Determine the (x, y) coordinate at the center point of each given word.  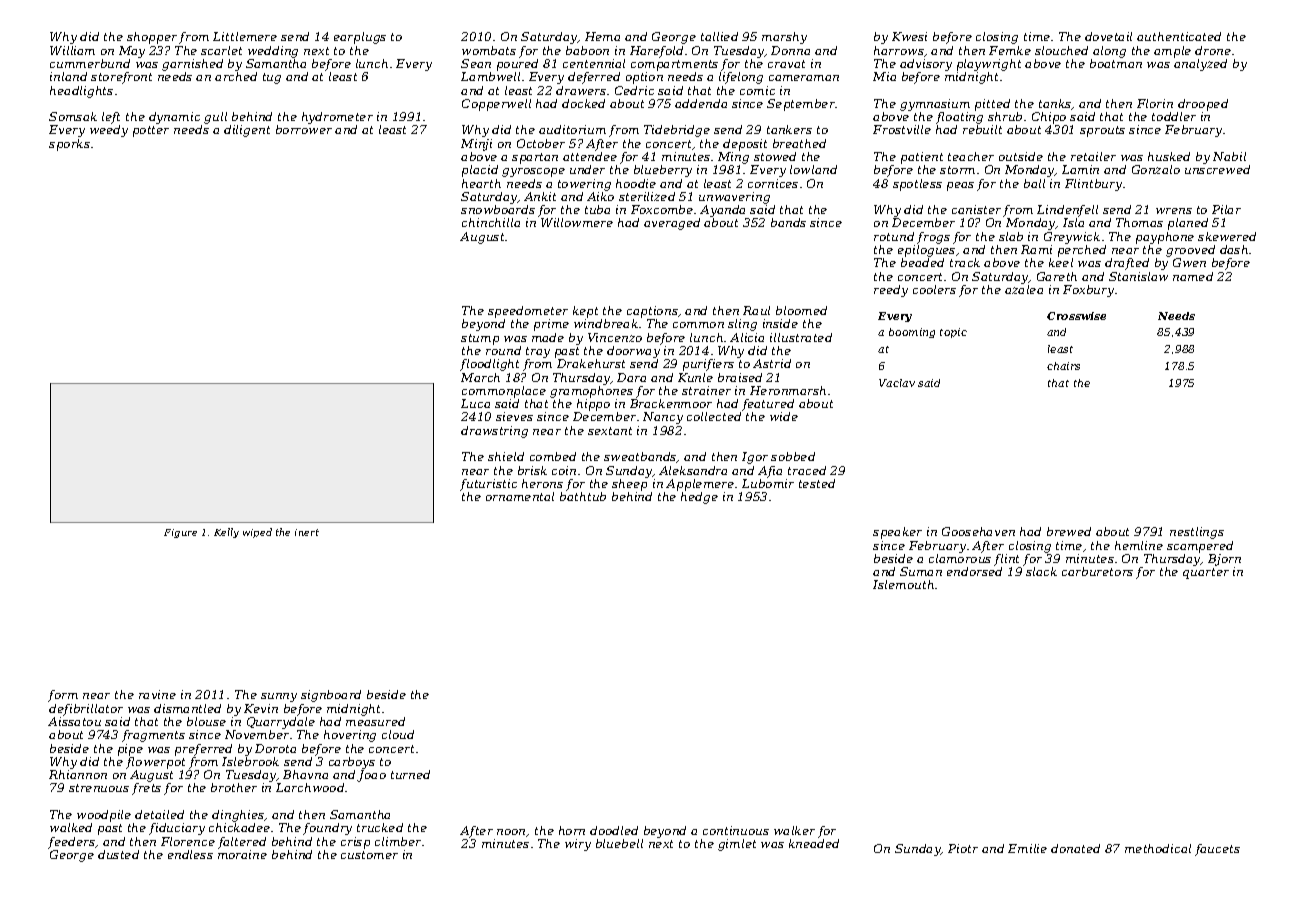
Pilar (1226, 209)
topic (953, 333)
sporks (69, 145)
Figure (180, 533)
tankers (789, 129)
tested (817, 483)
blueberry (663, 171)
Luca (475, 403)
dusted (118, 854)
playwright (989, 65)
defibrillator (86, 710)
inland (68, 76)
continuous (736, 830)
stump (480, 339)
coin (564, 470)
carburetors (1097, 571)
